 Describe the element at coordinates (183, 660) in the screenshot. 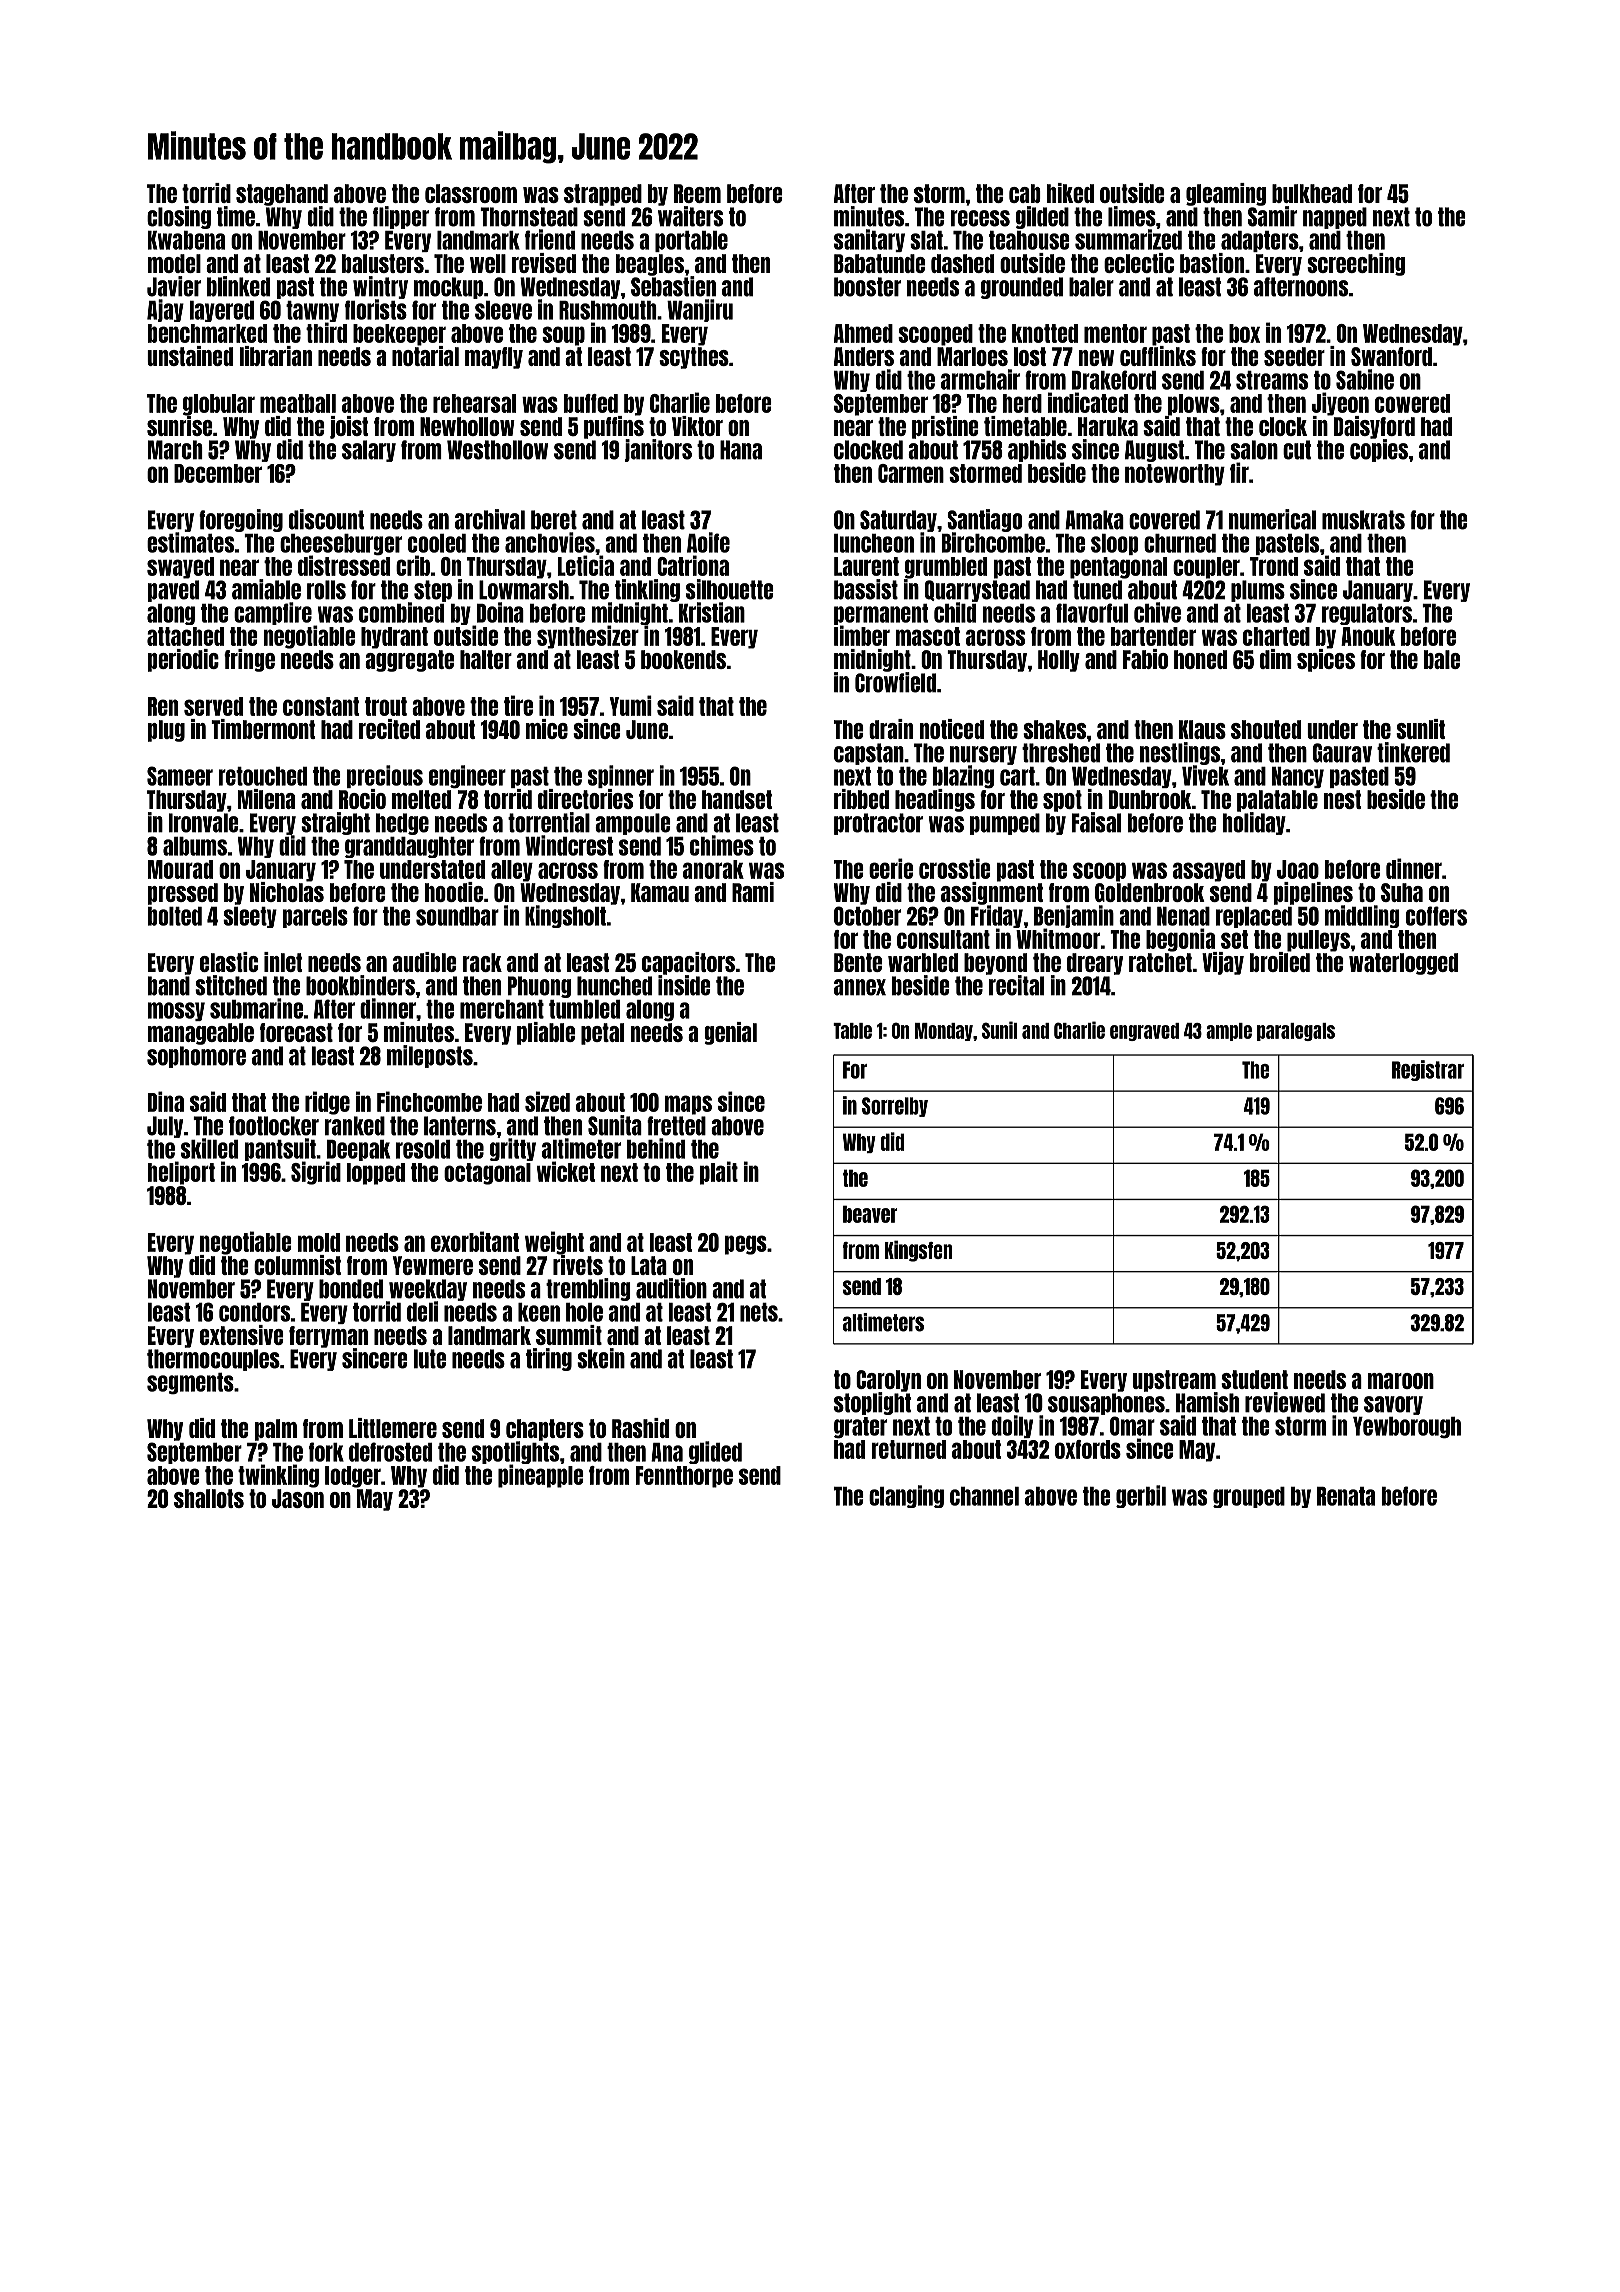

I see `periodic` at that location.
